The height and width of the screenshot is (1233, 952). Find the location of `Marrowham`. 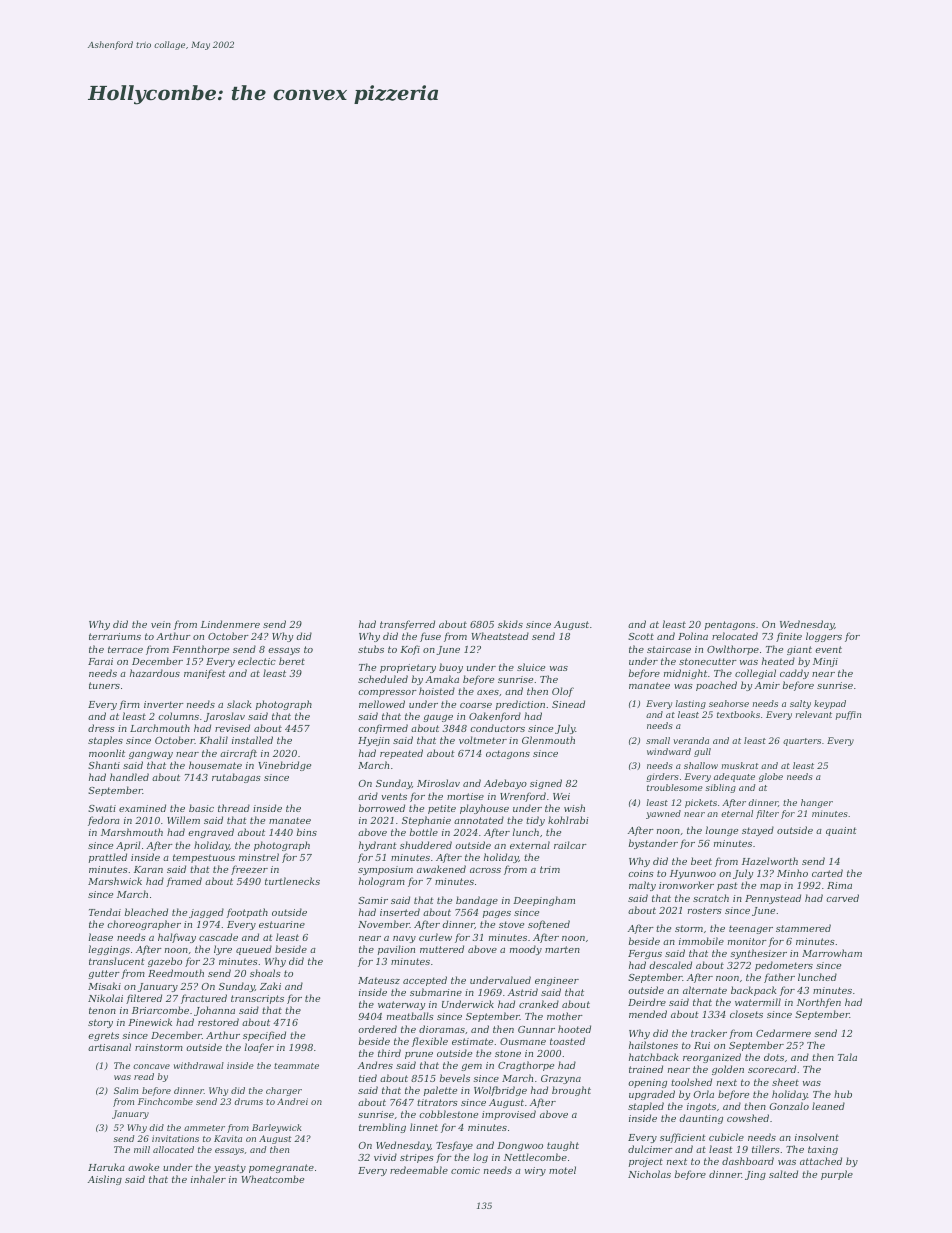

Marrowham is located at coordinates (832, 953).
